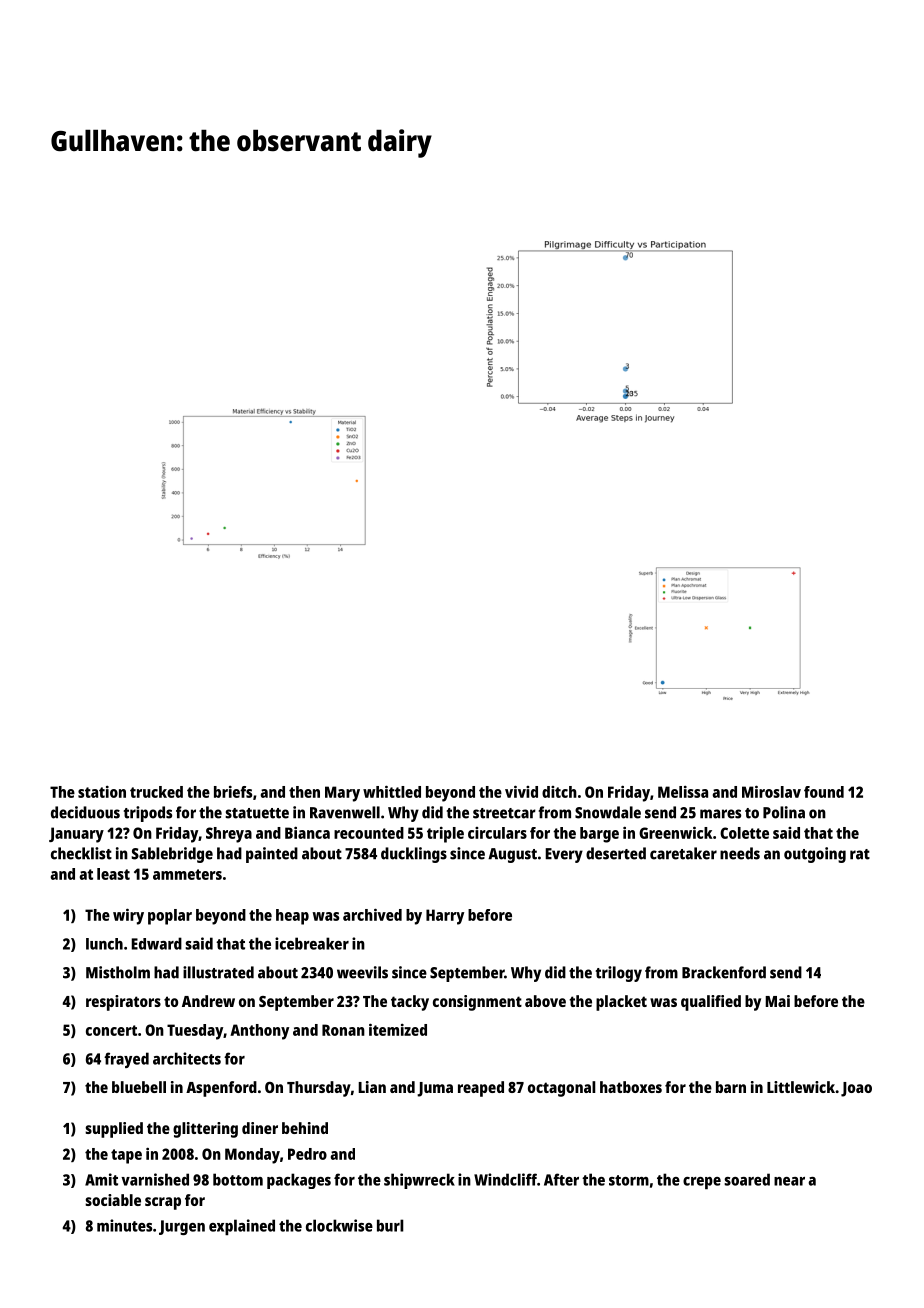 The height and width of the image is (1308, 924). What do you see at coordinates (104, 944) in the image?
I see `lunch` at bounding box center [104, 944].
